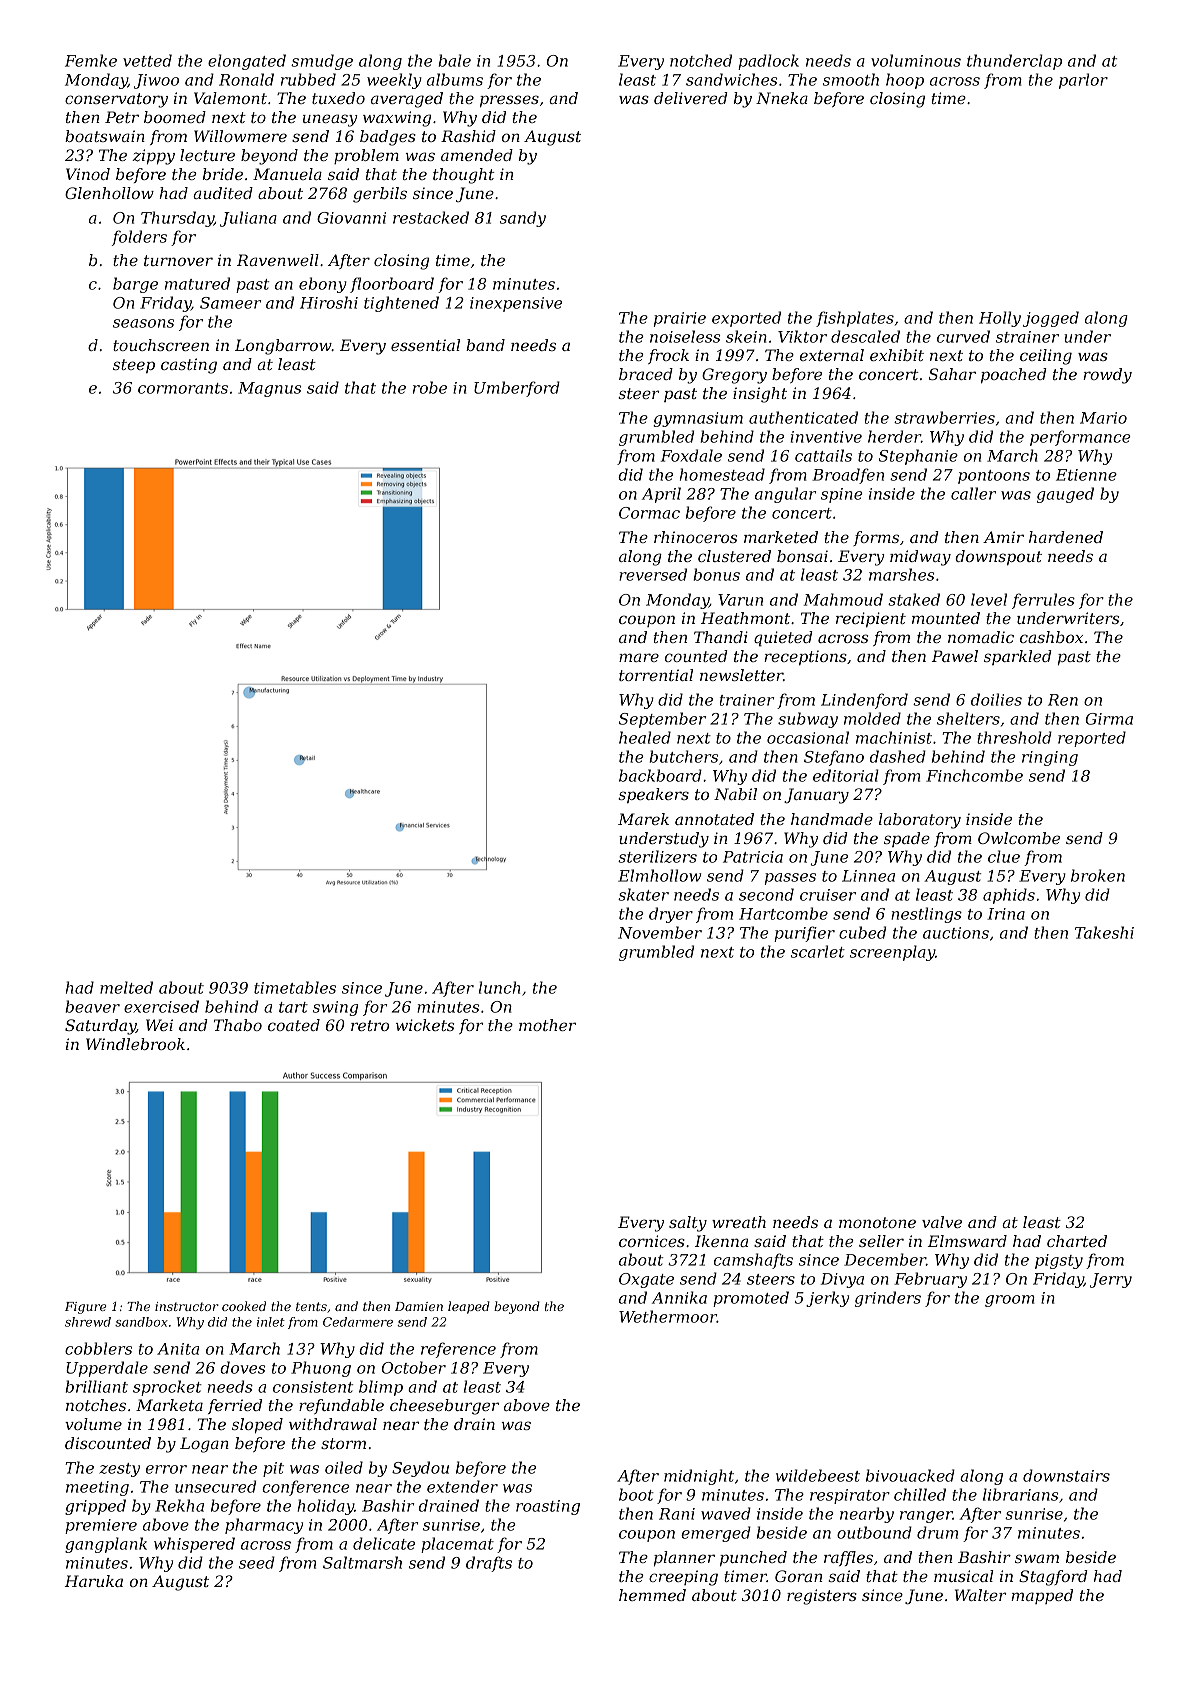 The image size is (1201, 1699). I want to click on swing, so click(335, 1008).
